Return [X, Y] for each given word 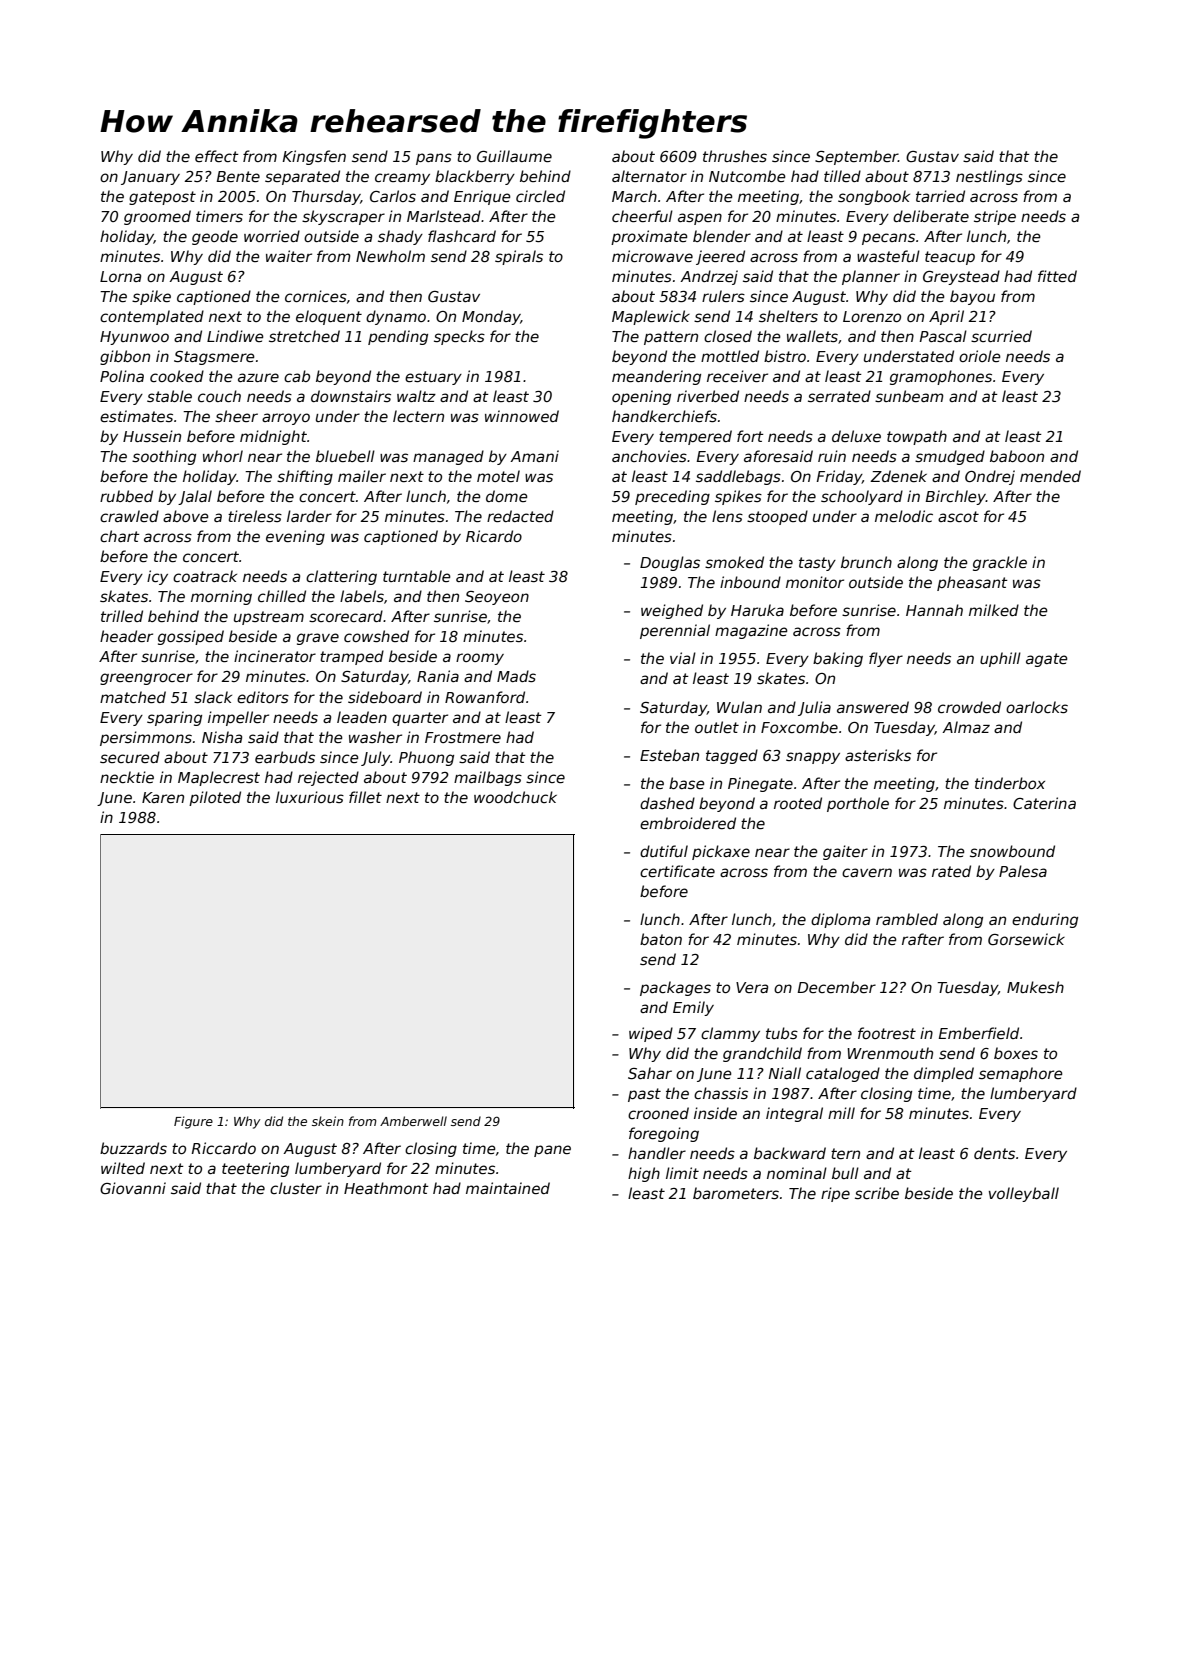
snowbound [1012, 851]
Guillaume [514, 156]
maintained [508, 1188]
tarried [940, 196]
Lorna [120, 276]
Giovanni [133, 1188]
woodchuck [515, 797]
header [126, 636]
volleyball [1024, 1194]
